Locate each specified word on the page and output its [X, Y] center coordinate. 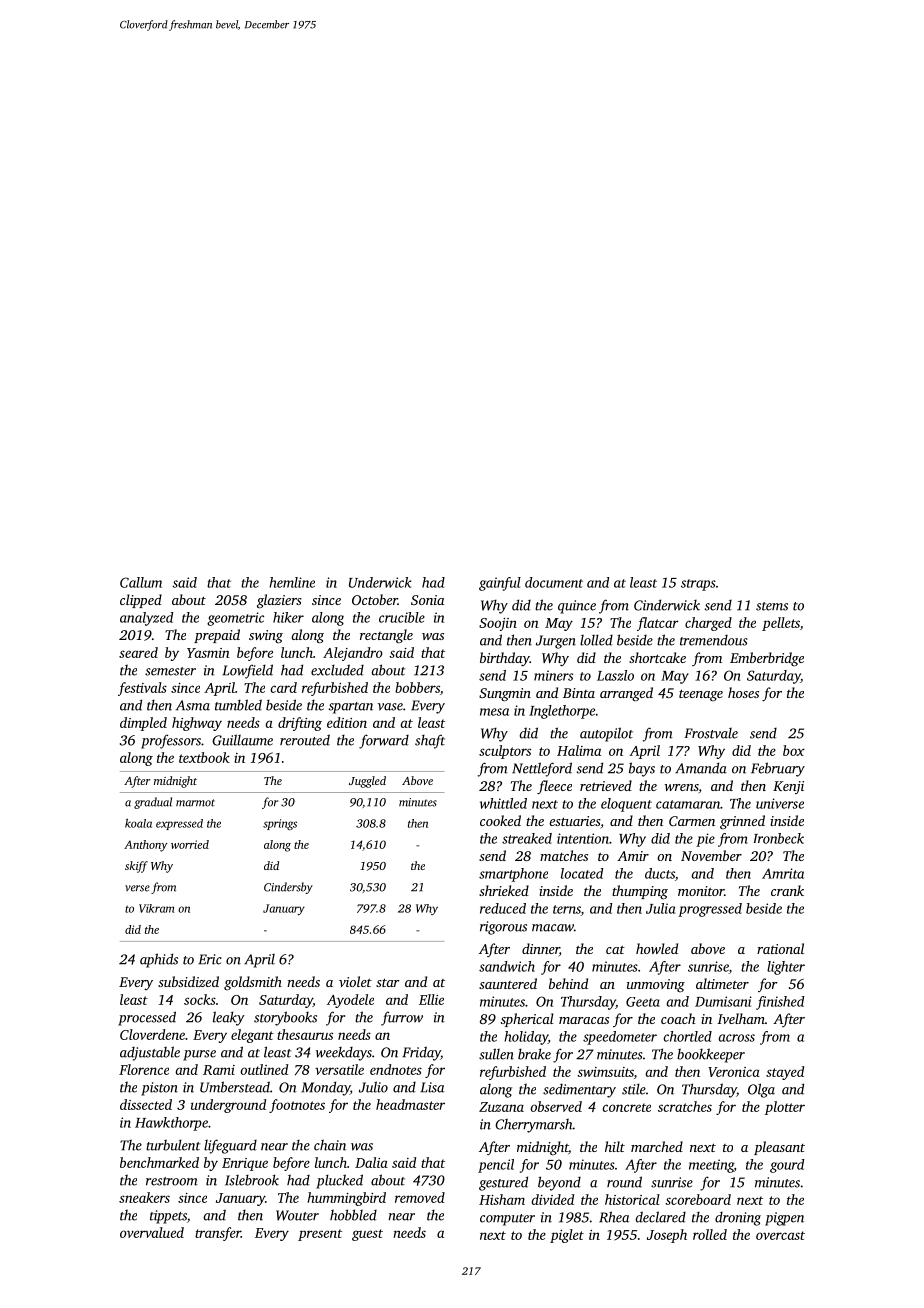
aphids [159, 960]
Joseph [667, 1236]
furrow [402, 1018]
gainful [500, 584]
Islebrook [252, 1180]
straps [698, 585]
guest [367, 1235]
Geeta [643, 1002]
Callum [141, 582]
